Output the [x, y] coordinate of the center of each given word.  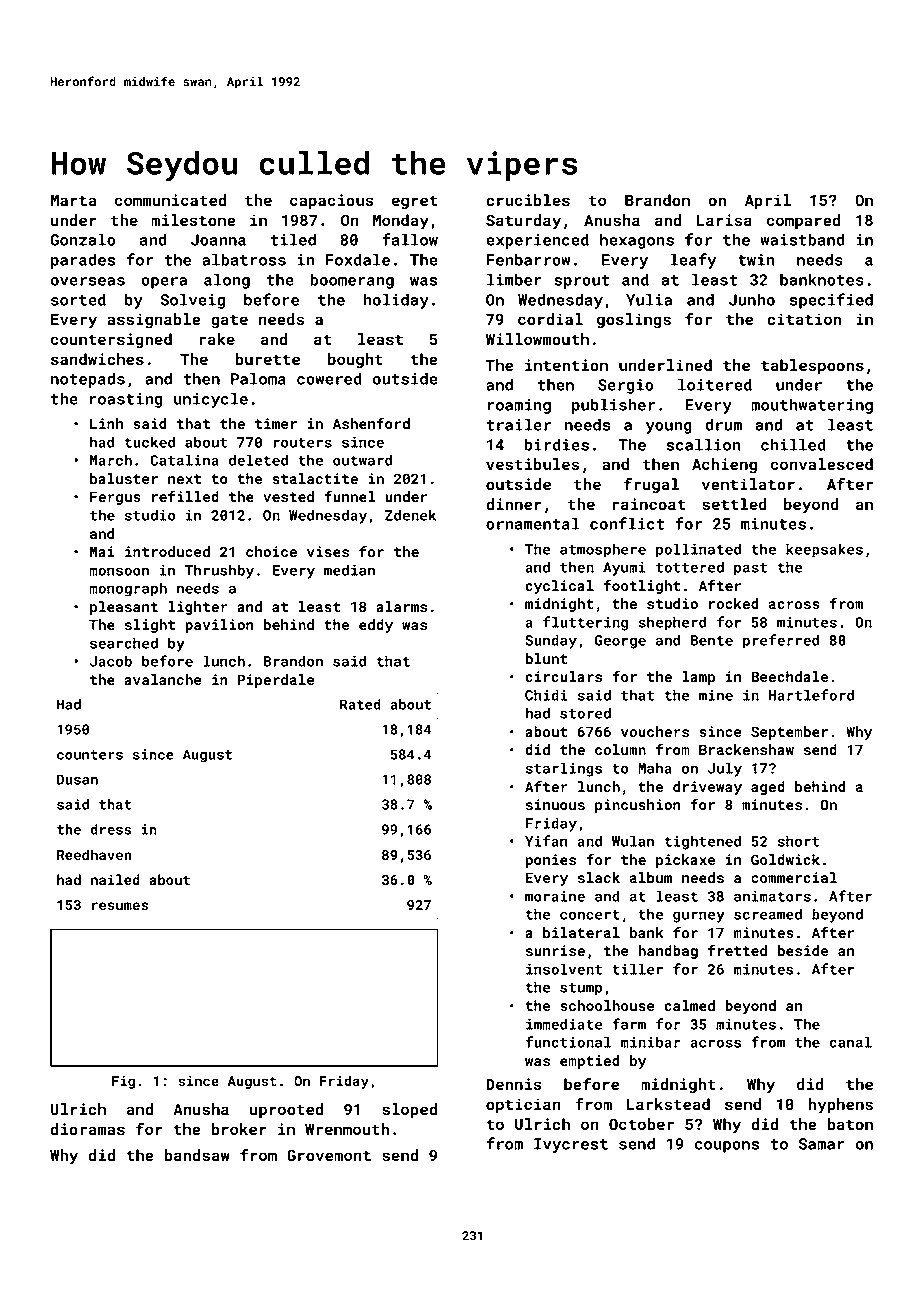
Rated [360, 704]
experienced [537, 241]
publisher [613, 406]
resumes [120, 906]
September [789, 733]
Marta [73, 200]
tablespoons [812, 367]
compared [804, 222]
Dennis [514, 1084]
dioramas [88, 1129]
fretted [737, 950]
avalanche [163, 679]
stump [581, 989]
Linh [106, 423]
